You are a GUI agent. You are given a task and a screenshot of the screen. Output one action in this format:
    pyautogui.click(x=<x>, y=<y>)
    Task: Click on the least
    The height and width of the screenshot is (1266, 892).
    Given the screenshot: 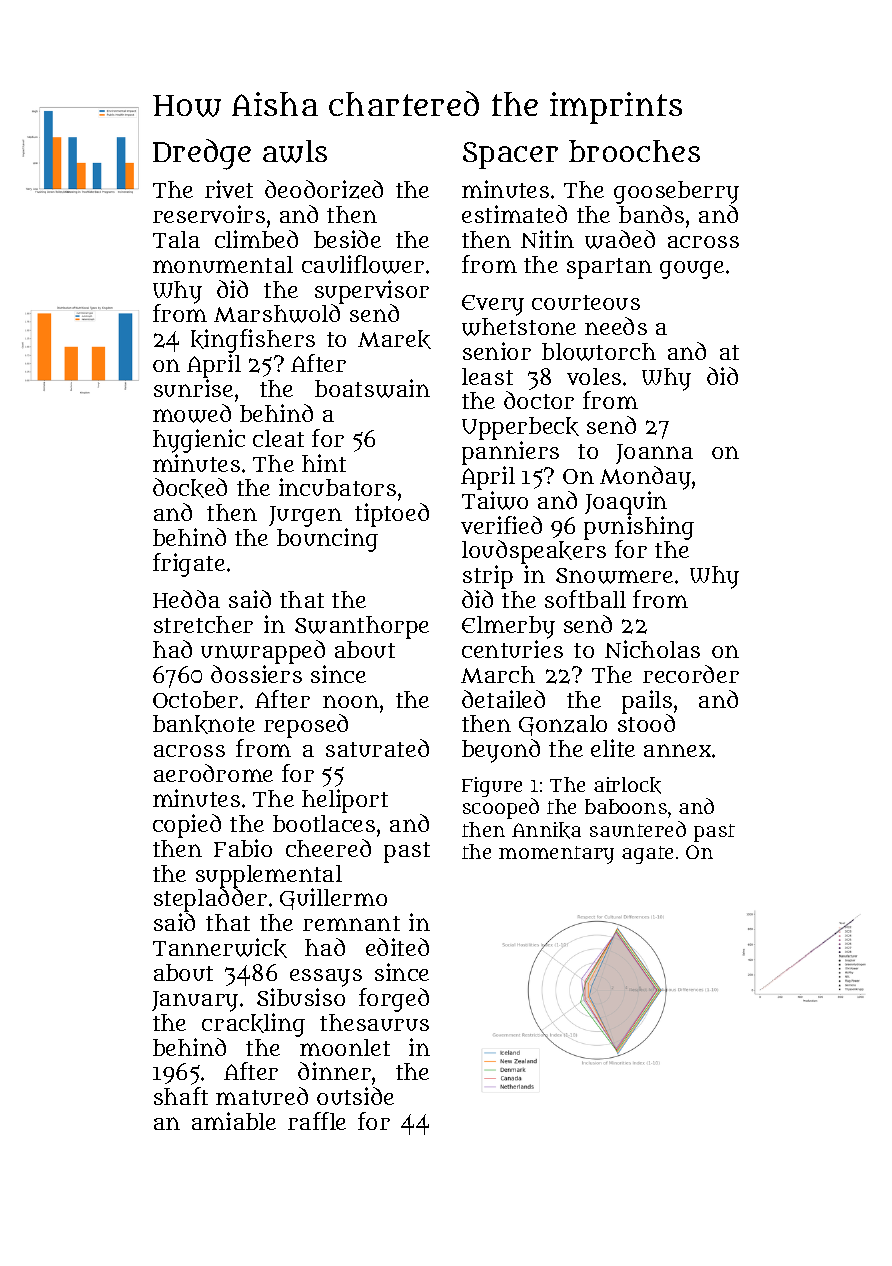 What is the action you would take?
    pyautogui.click(x=487, y=376)
